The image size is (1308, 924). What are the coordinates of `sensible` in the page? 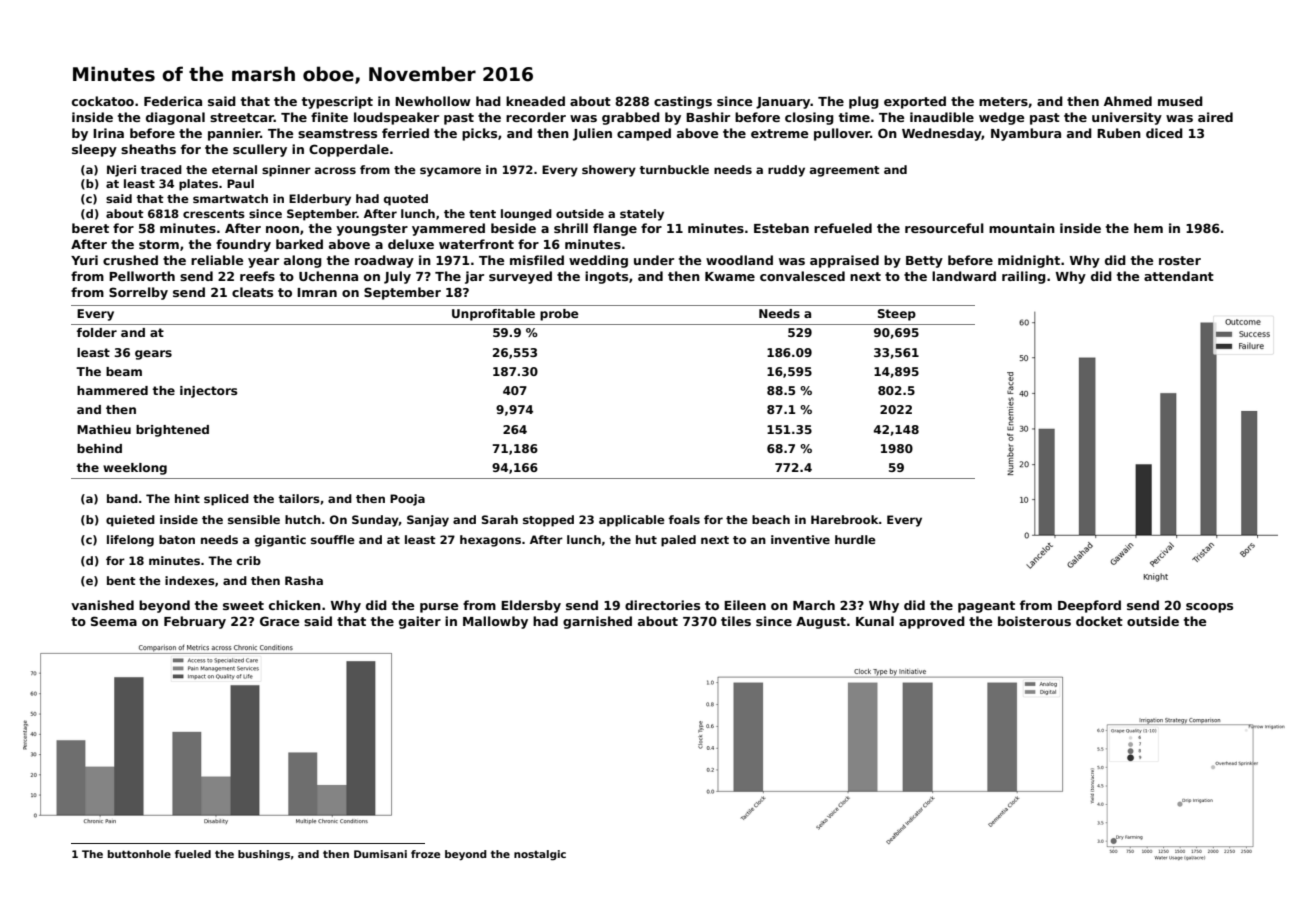 It's located at (254, 519).
